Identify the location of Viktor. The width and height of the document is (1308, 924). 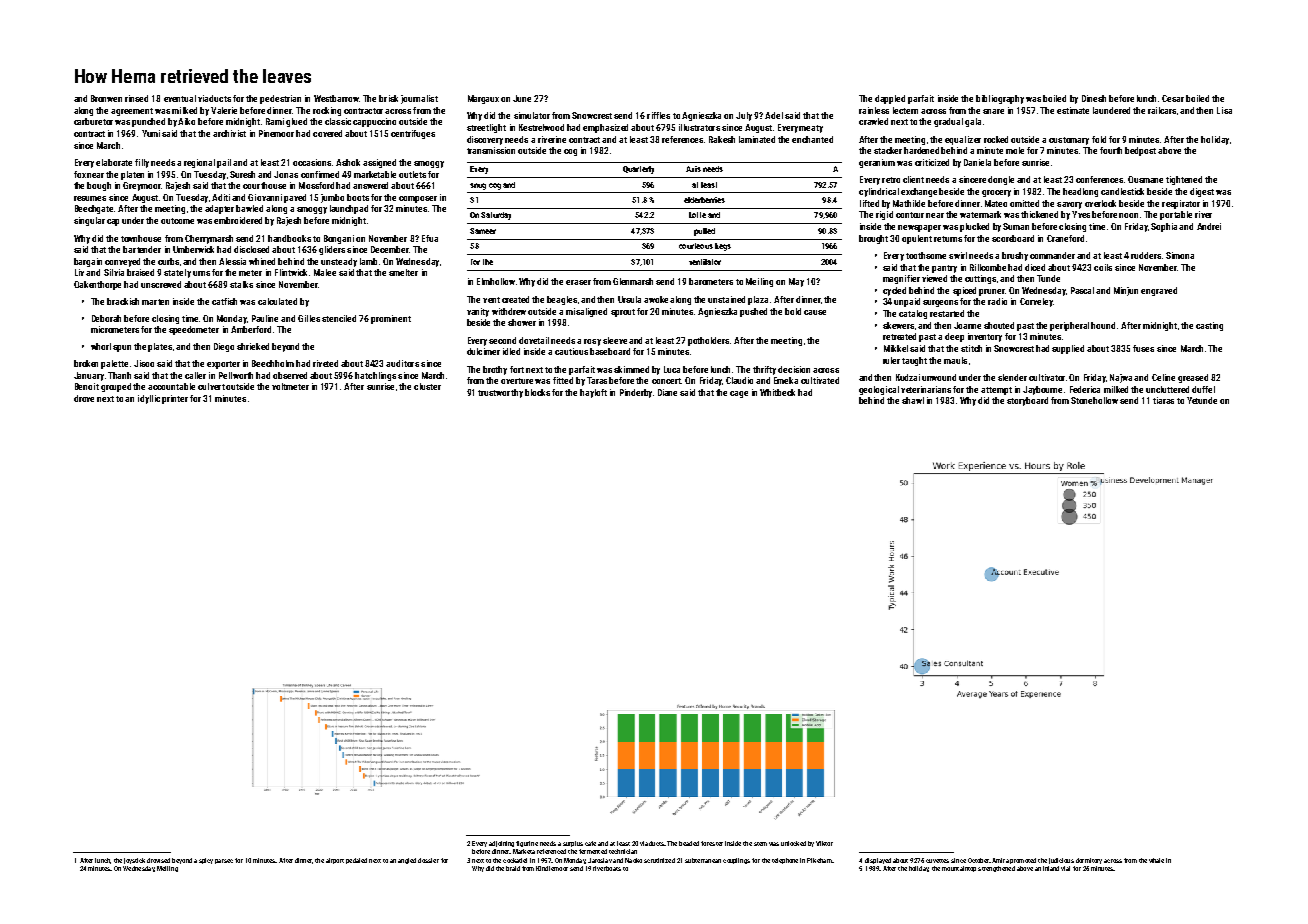
(824, 843).
